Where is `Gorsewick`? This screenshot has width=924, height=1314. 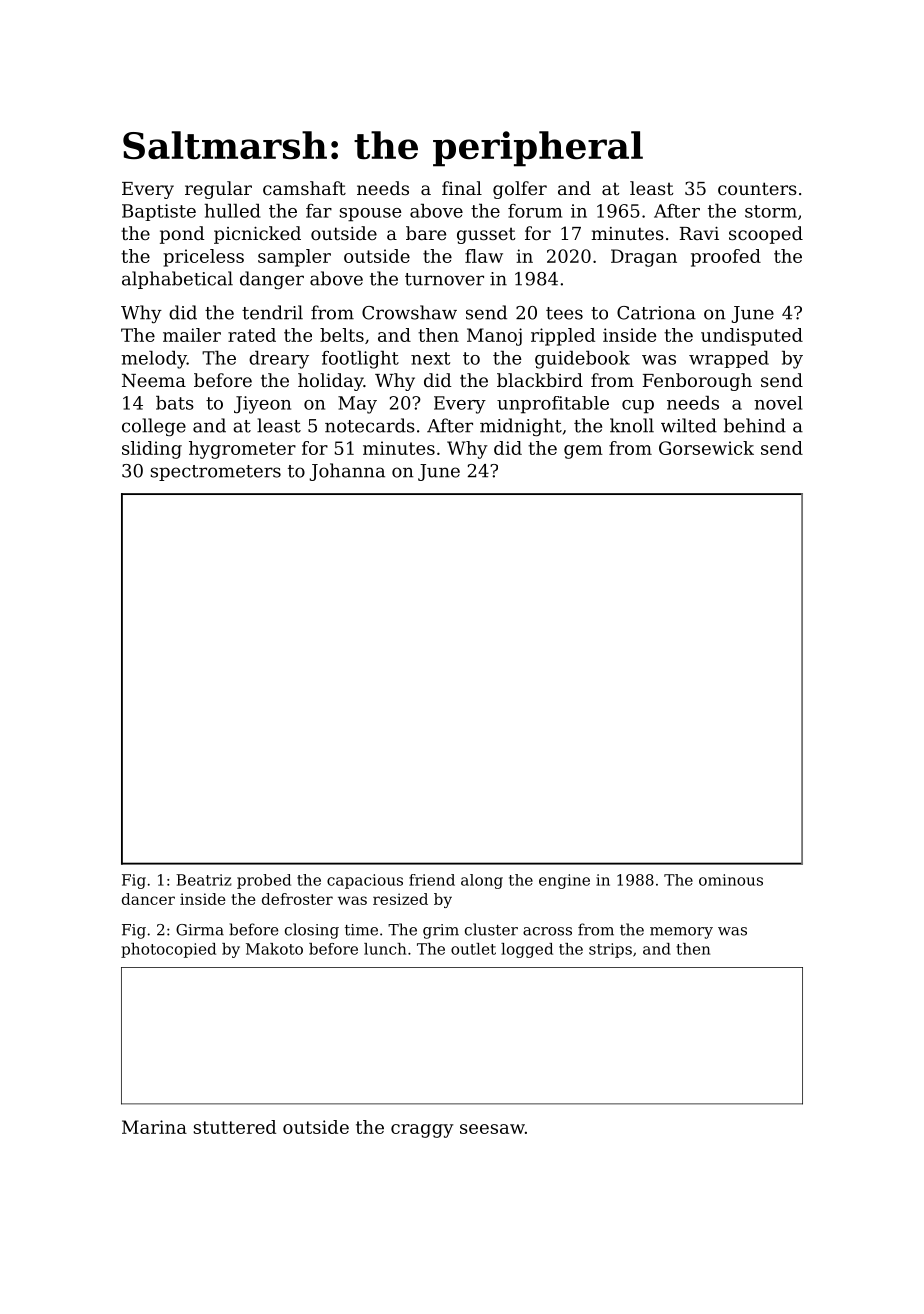 Gorsewick is located at coordinates (706, 448).
